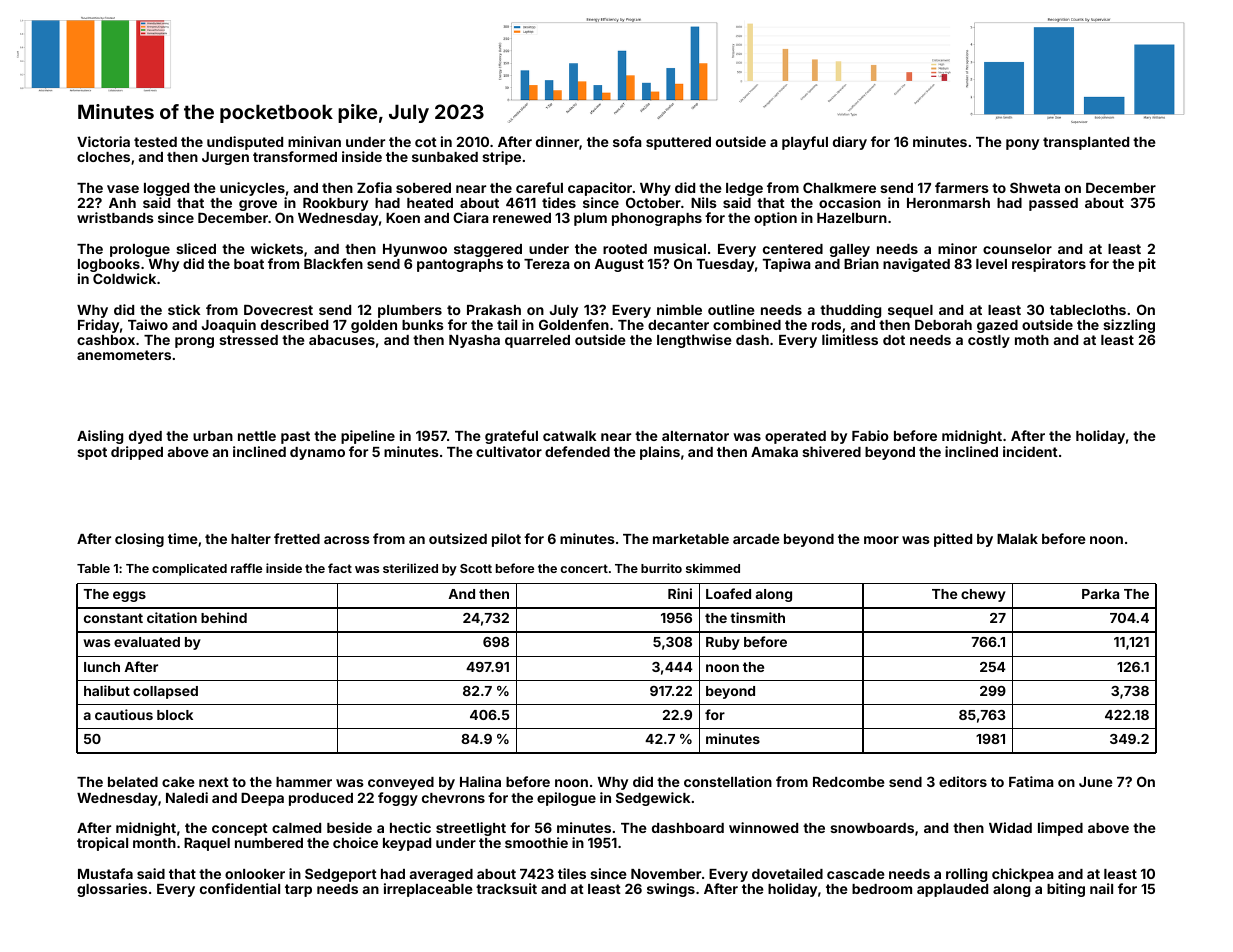  What do you see at coordinates (962, 187) in the screenshot?
I see `farmers` at bounding box center [962, 187].
